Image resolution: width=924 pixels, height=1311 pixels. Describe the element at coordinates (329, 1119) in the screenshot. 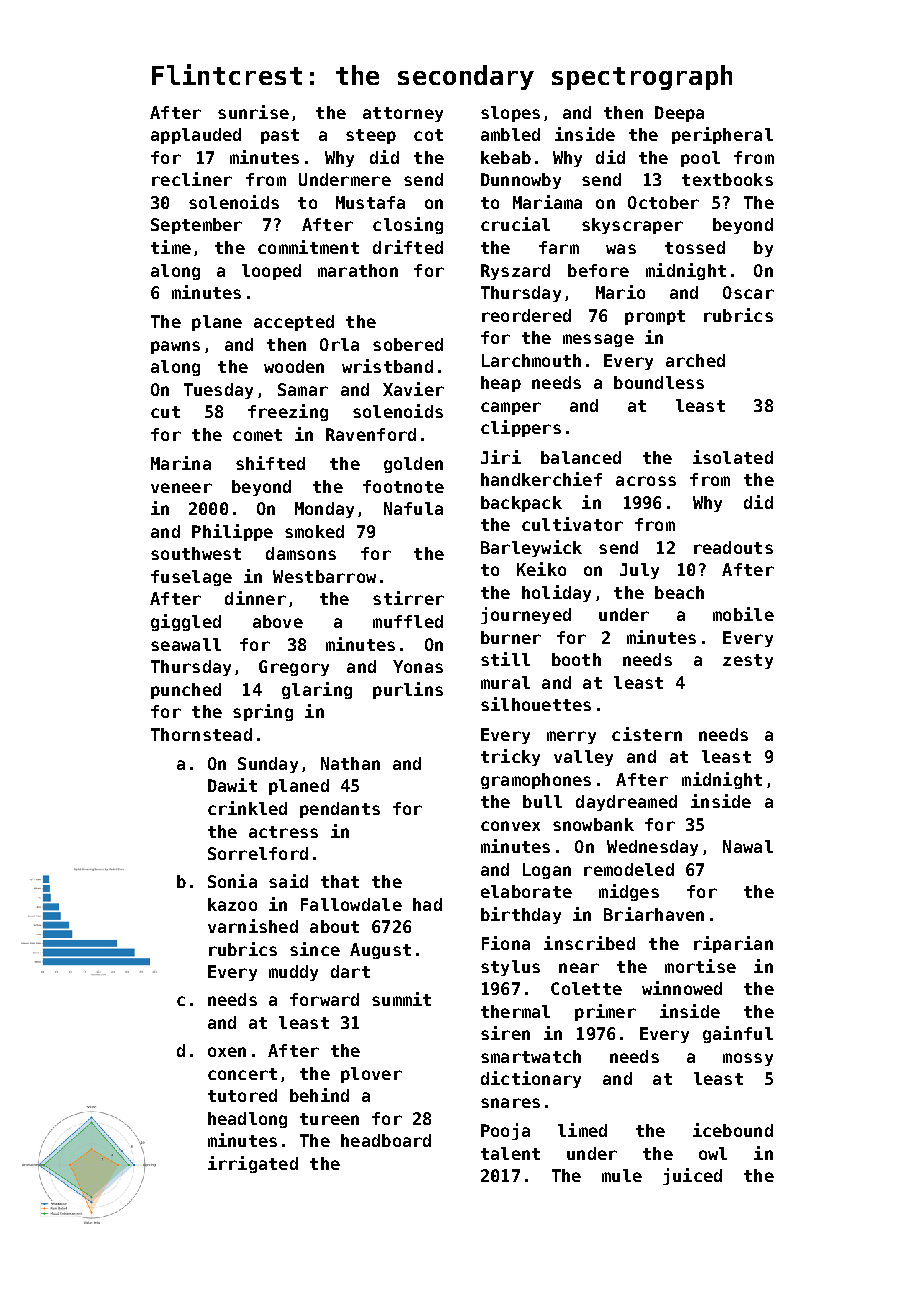

I see `tureen` at that location.
